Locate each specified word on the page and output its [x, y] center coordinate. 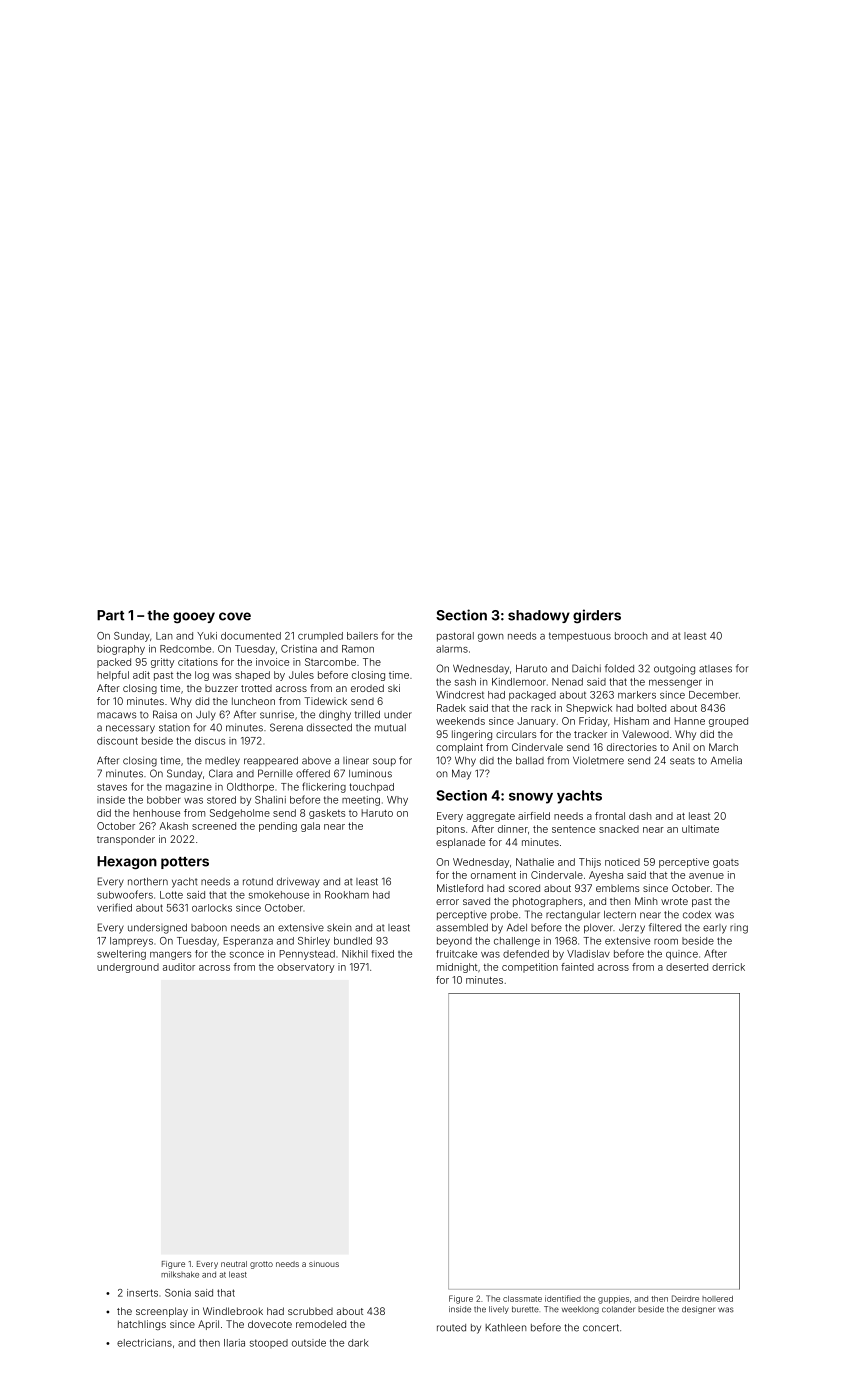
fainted [577, 967]
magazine [189, 788]
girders [597, 616]
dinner [513, 829]
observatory [305, 968]
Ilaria [234, 1343]
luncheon [253, 701]
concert [601, 1328]
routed [451, 1328]
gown [491, 638]
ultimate [700, 829]
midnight [457, 968]
